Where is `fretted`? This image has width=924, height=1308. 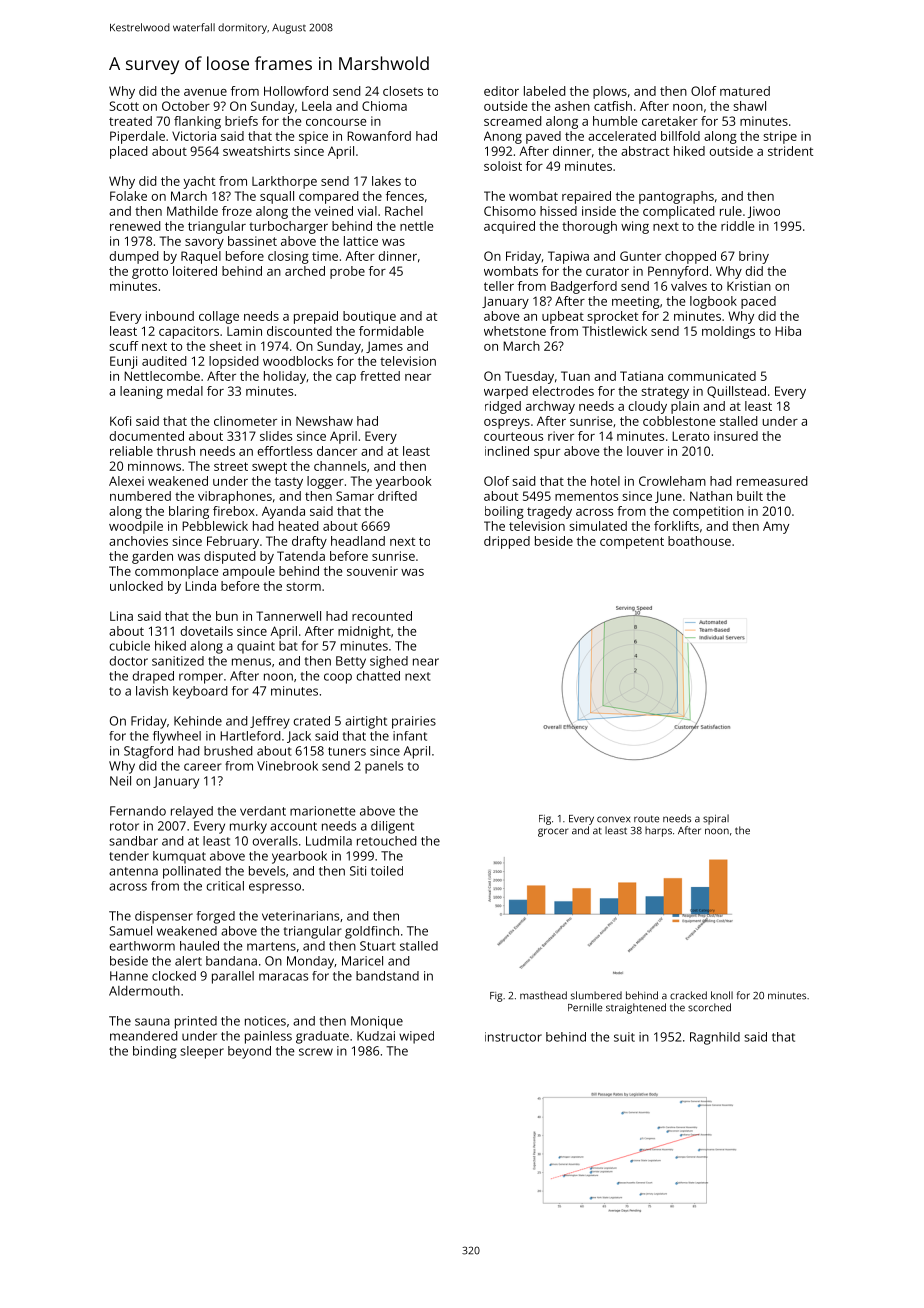
fretted is located at coordinates (380, 376).
